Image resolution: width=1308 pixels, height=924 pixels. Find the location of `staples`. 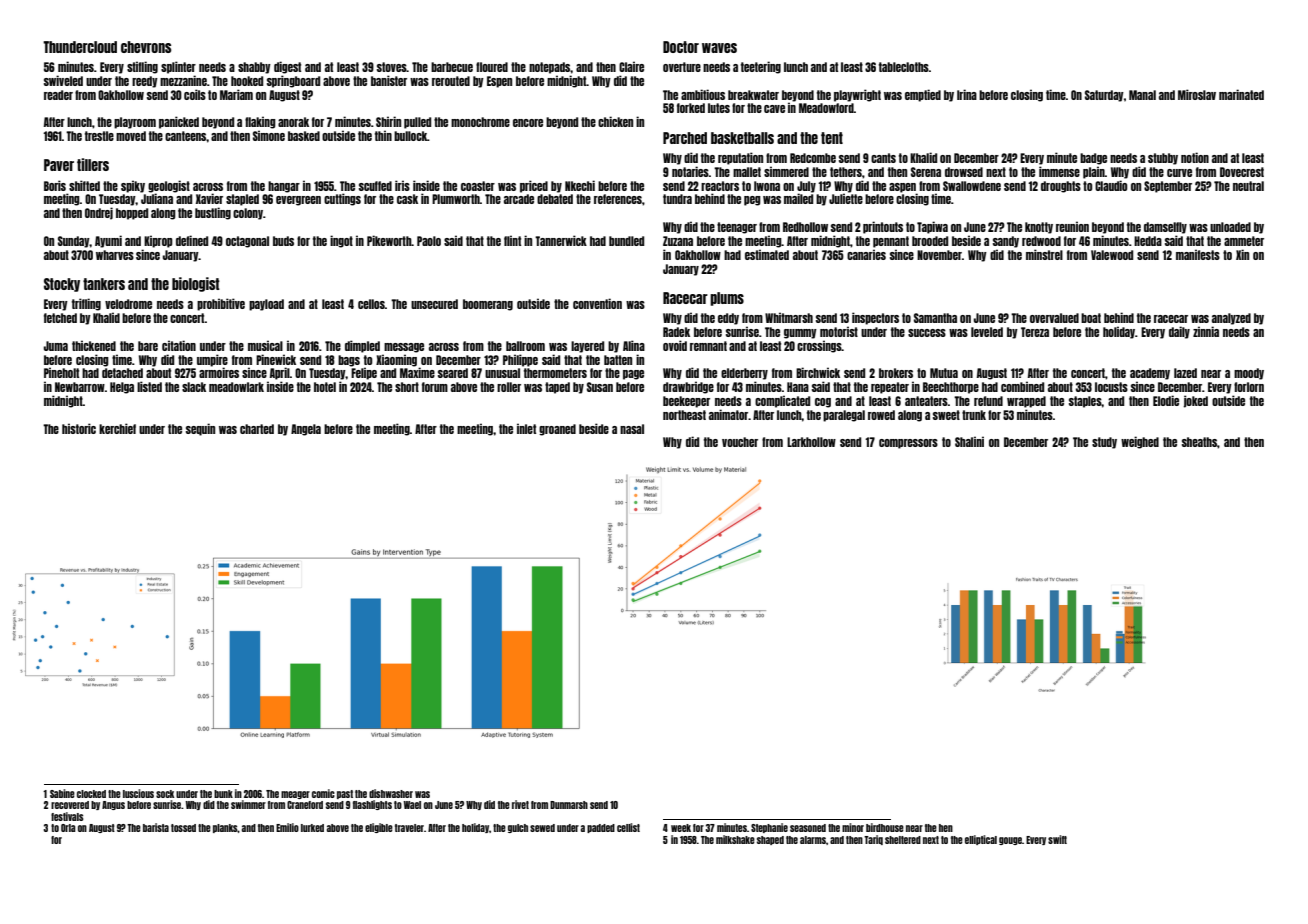

staples is located at coordinates (1085, 402).
